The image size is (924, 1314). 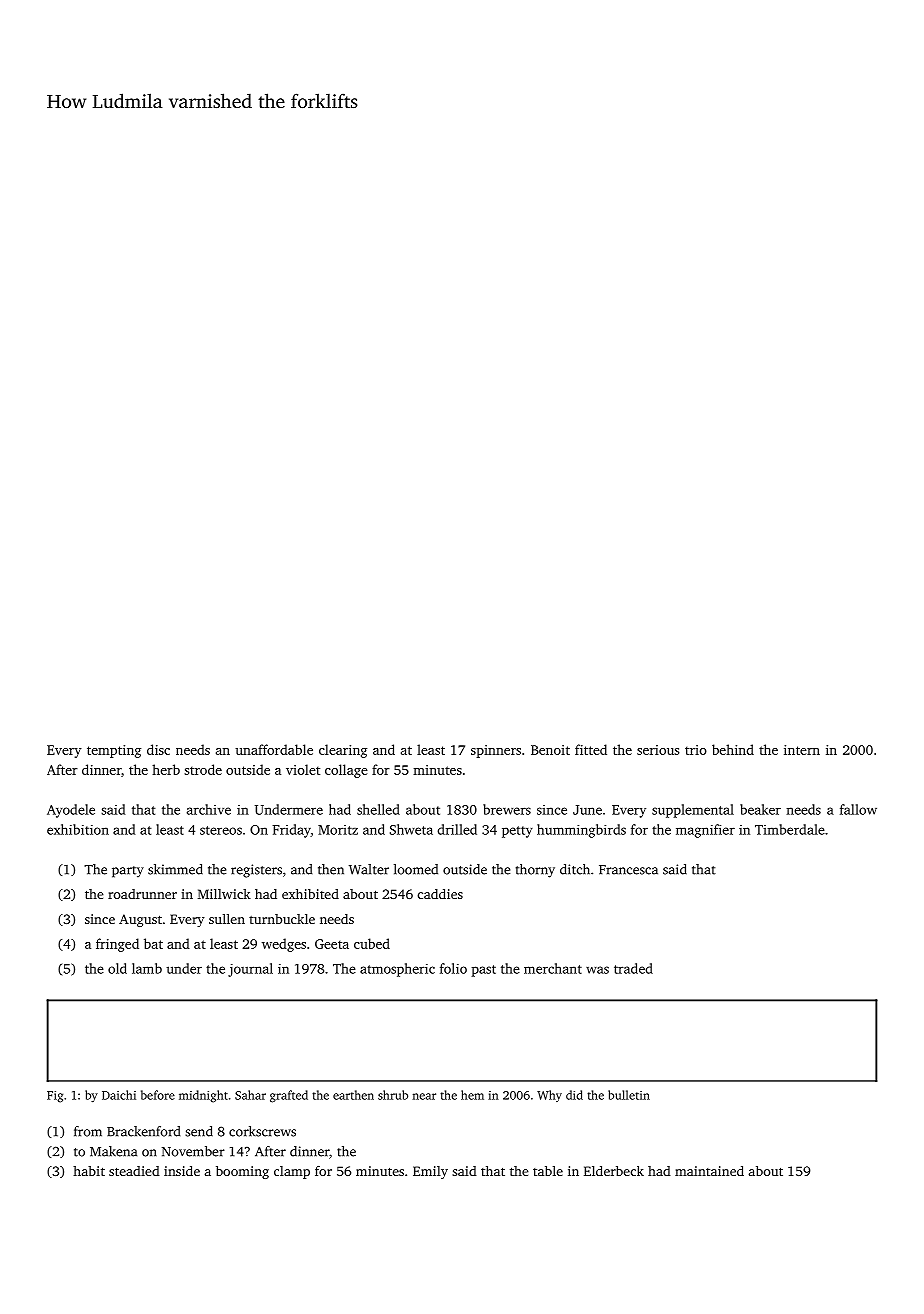 What do you see at coordinates (303, 769) in the screenshot?
I see `violet` at bounding box center [303, 769].
